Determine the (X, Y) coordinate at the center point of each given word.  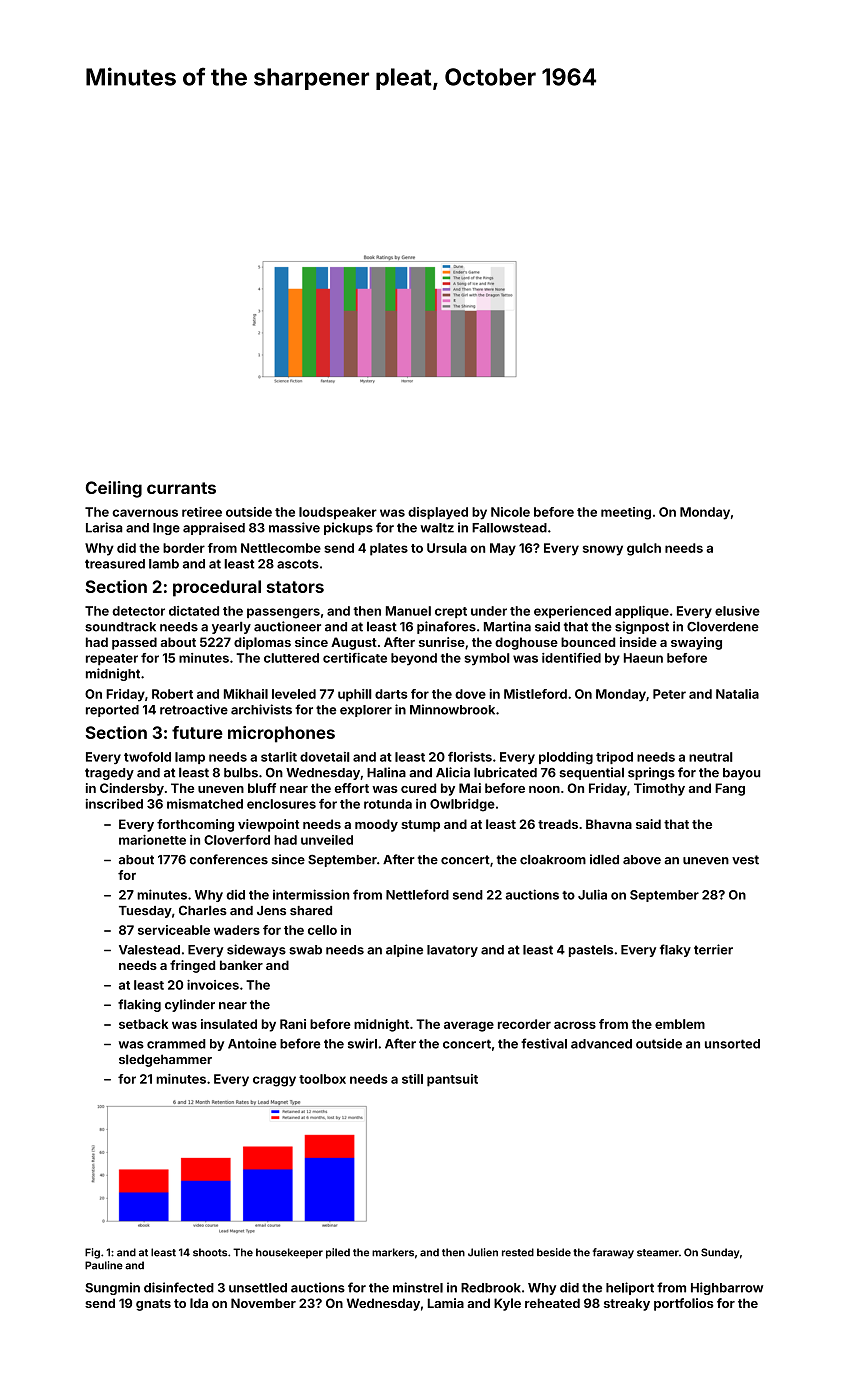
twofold (147, 757)
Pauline (104, 1265)
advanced (601, 1044)
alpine (404, 950)
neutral (711, 757)
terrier (713, 949)
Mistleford (535, 694)
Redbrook (491, 1288)
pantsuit (452, 1080)
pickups (348, 528)
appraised (214, 528)
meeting (626, 513)
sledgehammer (165, 1060)
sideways (256, 950)
